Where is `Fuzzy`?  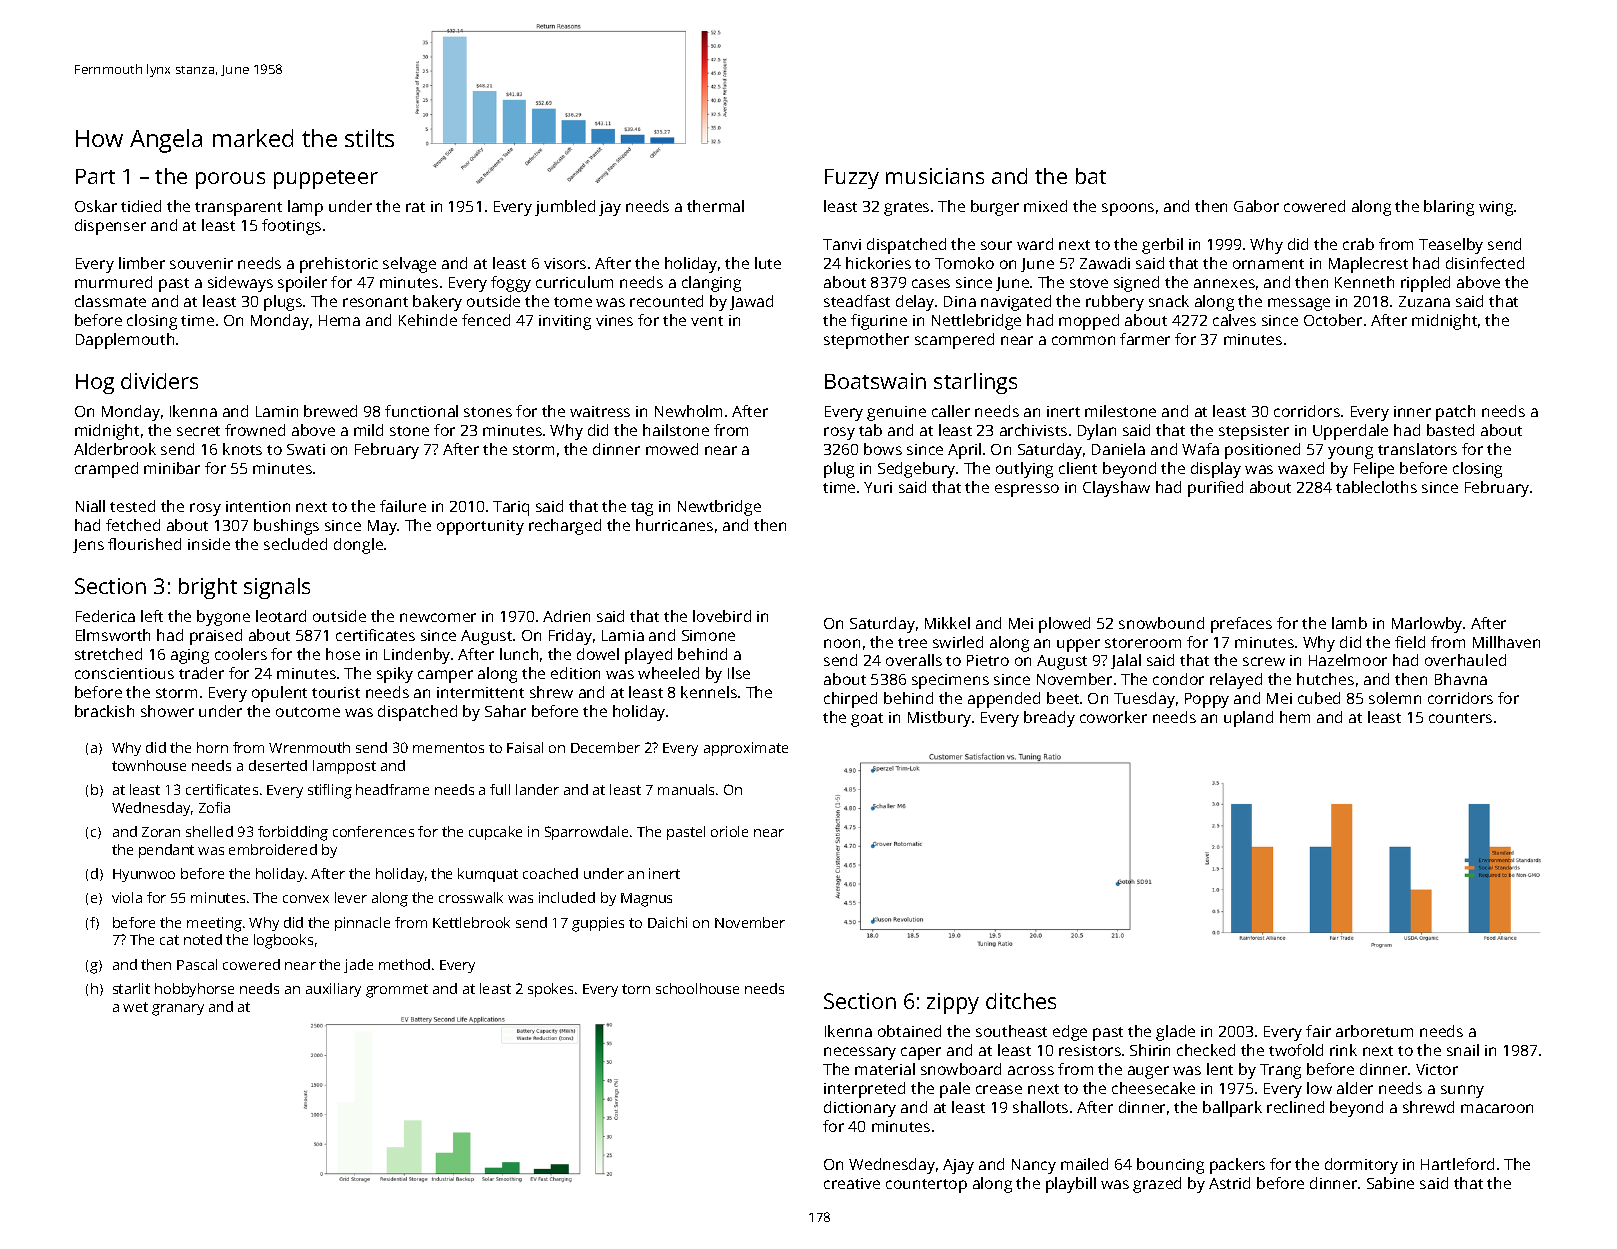
Fuzzy is located at coordinates (852, 179).
